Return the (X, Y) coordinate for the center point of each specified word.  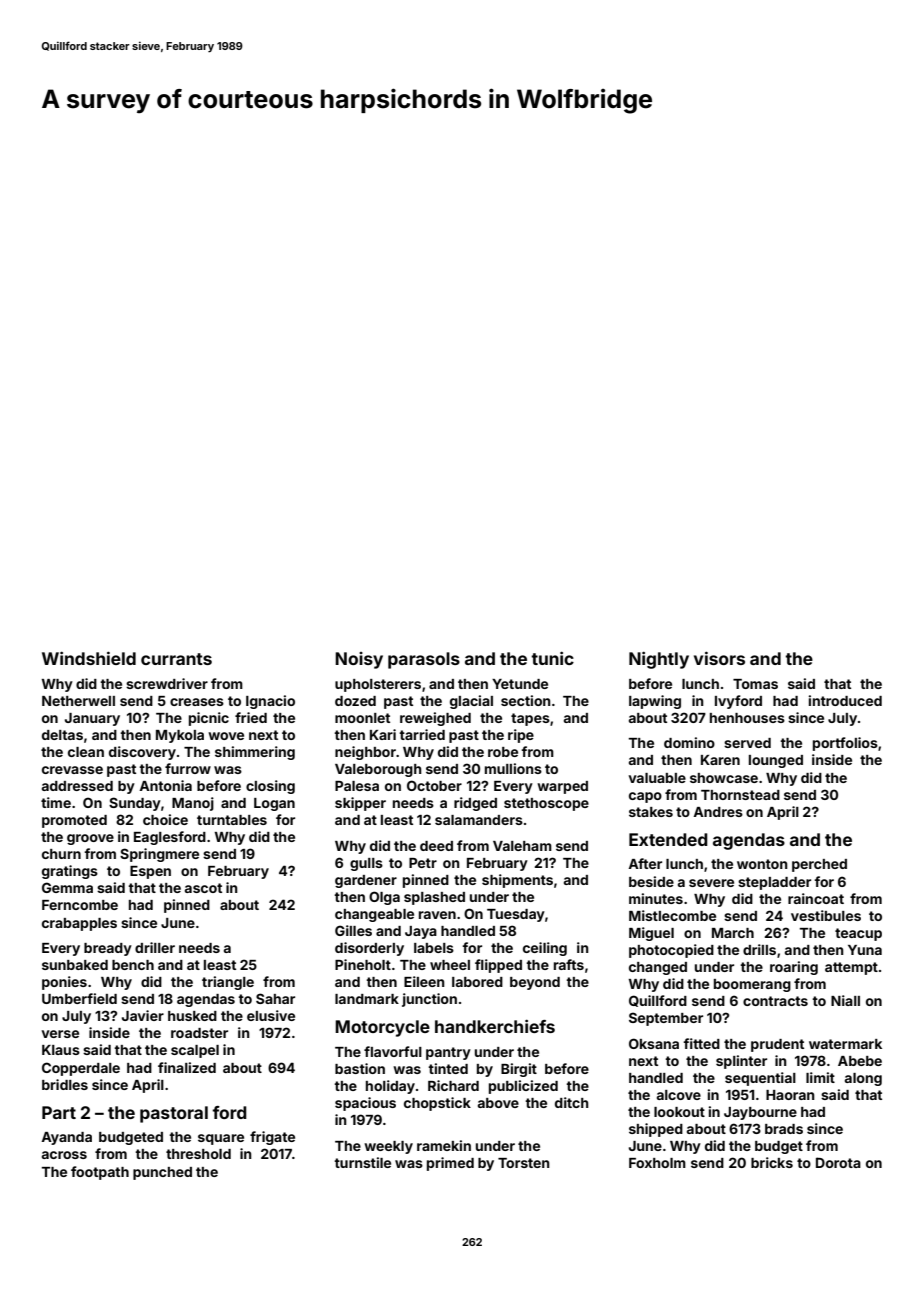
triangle (228, 983)
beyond (535, 983)
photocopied (671, 951)
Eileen (424, 981)
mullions (513, 768)
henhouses (747, 718)
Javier (143, 1015)
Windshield (89, 658)
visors (719, 658)
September (666, 1019)
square (221, 1139)
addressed (77, 786)
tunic (552, 658)
